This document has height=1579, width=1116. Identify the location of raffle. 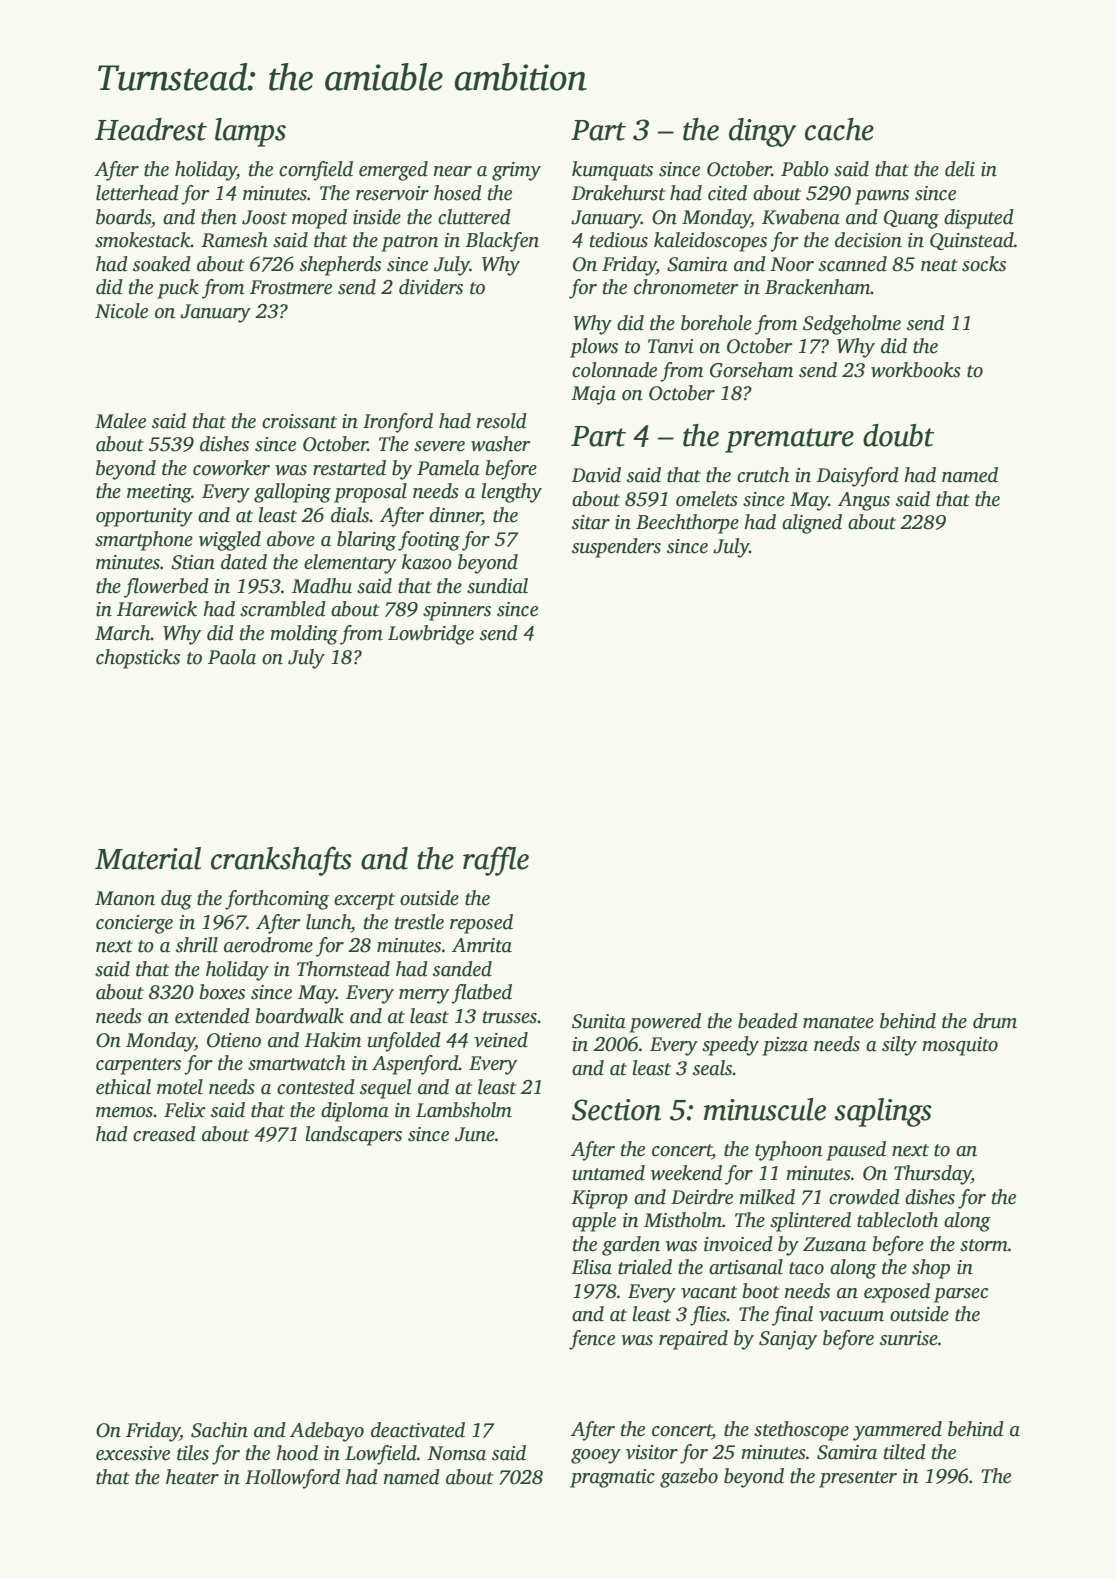
(496, 861).
